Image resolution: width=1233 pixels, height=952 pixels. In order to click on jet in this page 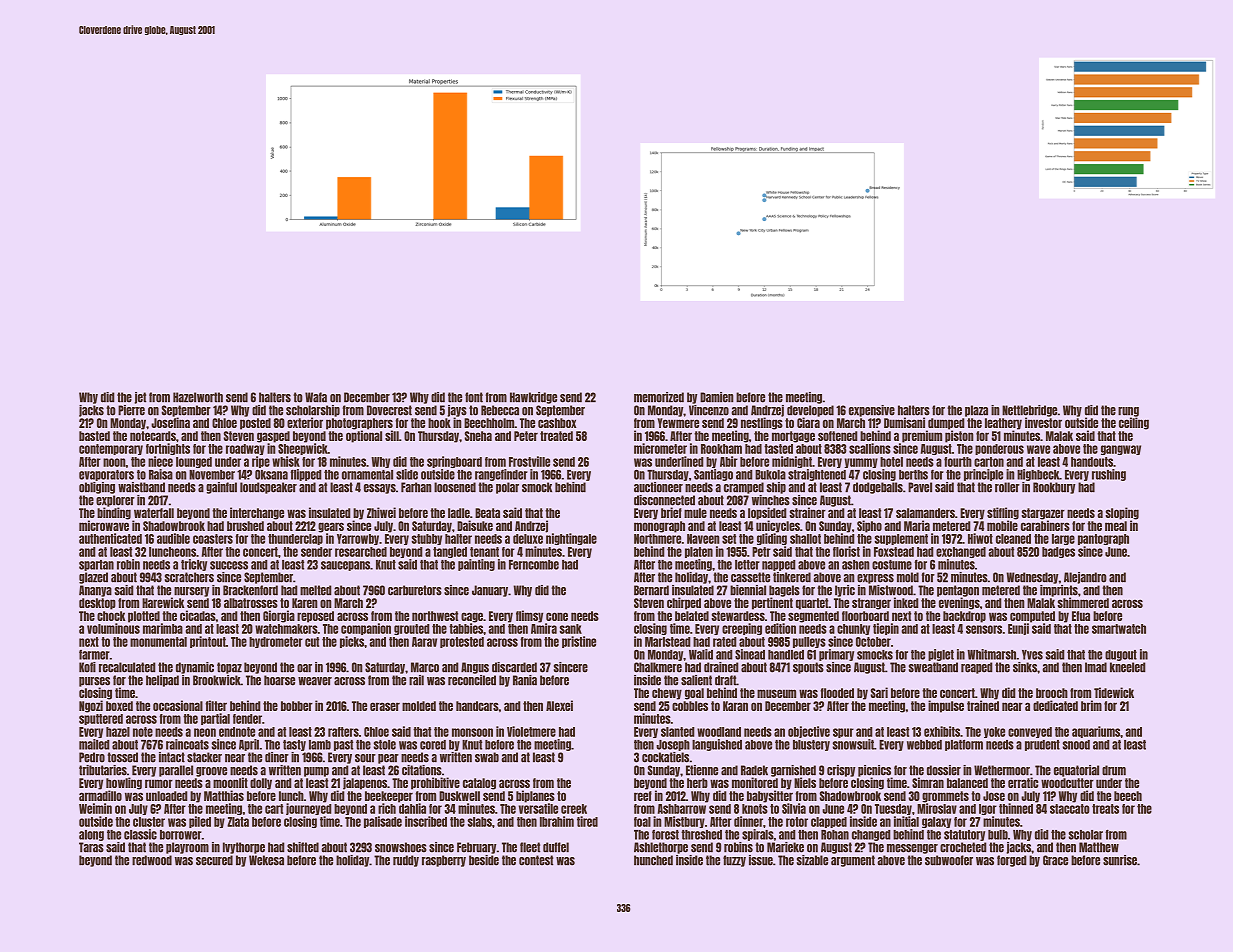, I will do `click(140, 398)`.
